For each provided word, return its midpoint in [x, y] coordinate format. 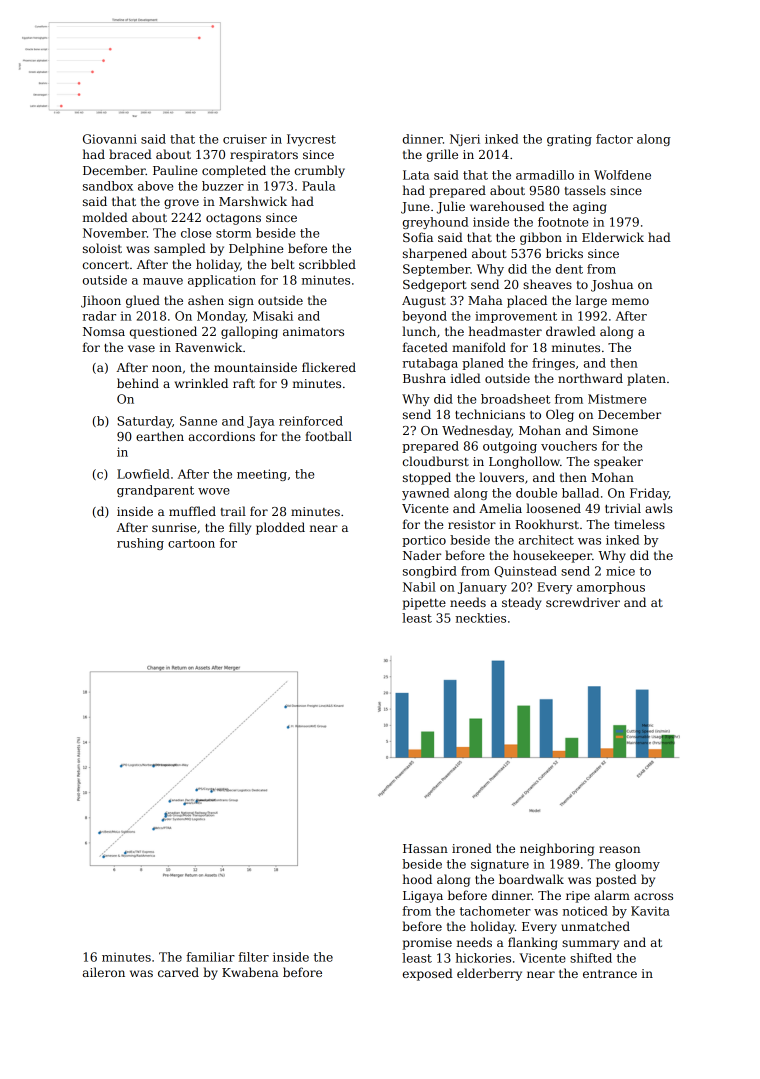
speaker [618, 462]
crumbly [320, 171]
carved [178, 972]
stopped [427, 478]
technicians [490, 414]
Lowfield [143, 474]
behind [138, 383]
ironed [472, 848]
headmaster [505, 331]
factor [614, 139]
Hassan [425, 848]
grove [181, 204]
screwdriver [583, 602]
